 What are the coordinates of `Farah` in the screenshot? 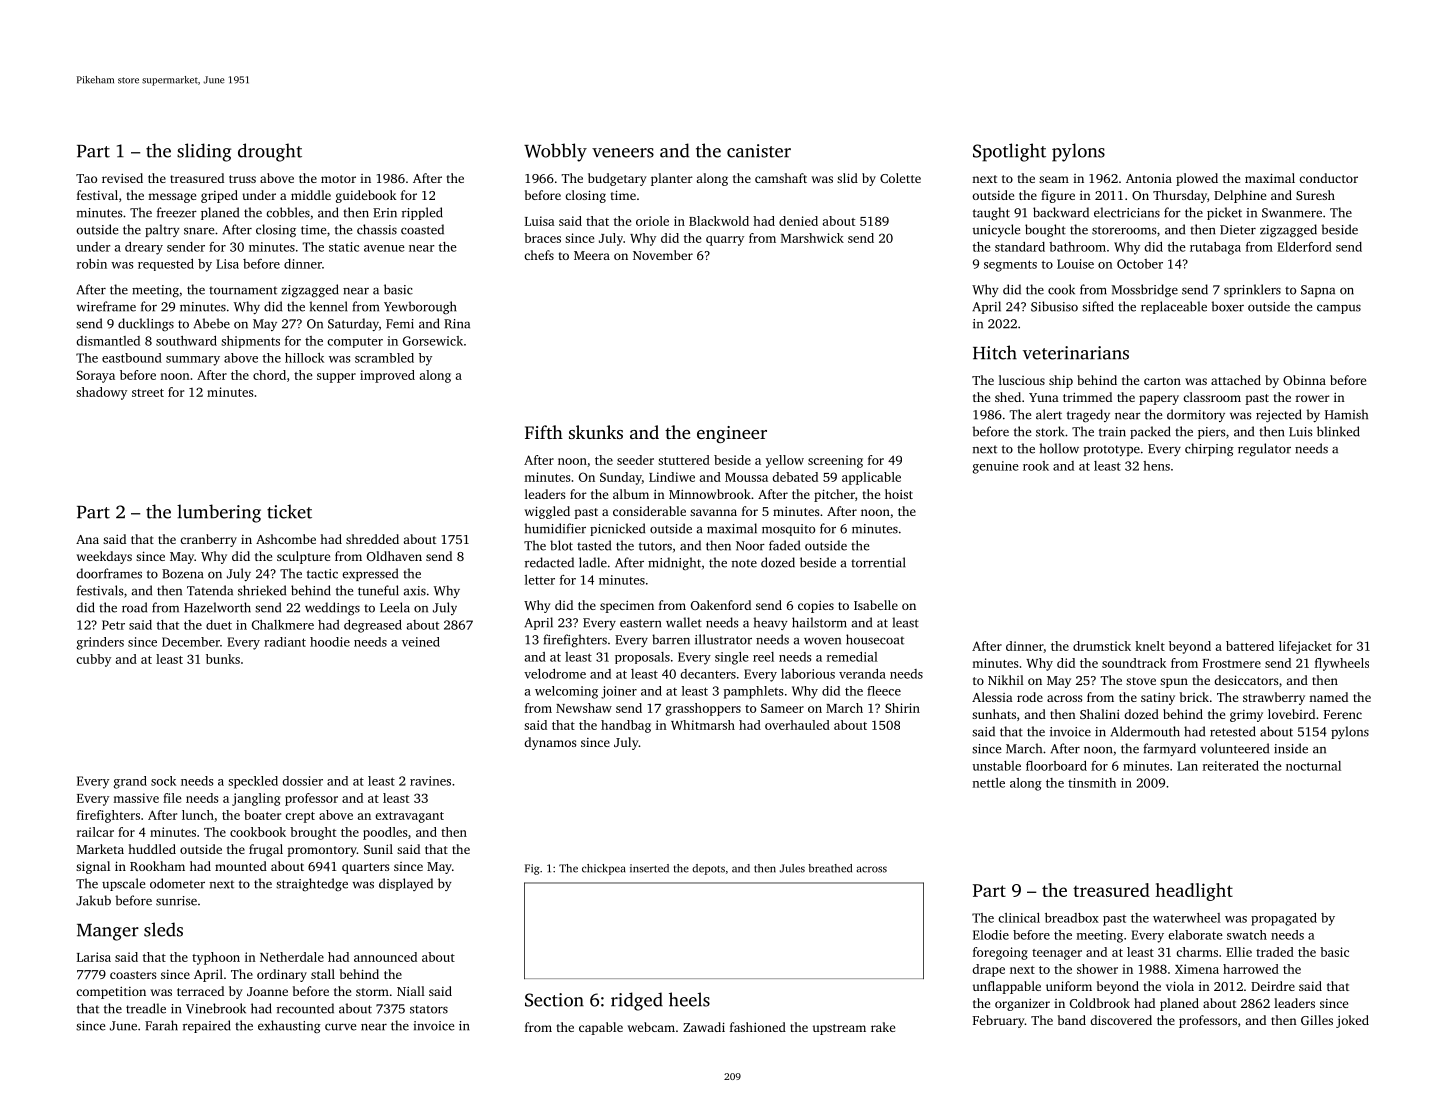 It's located at (161, 1025).
